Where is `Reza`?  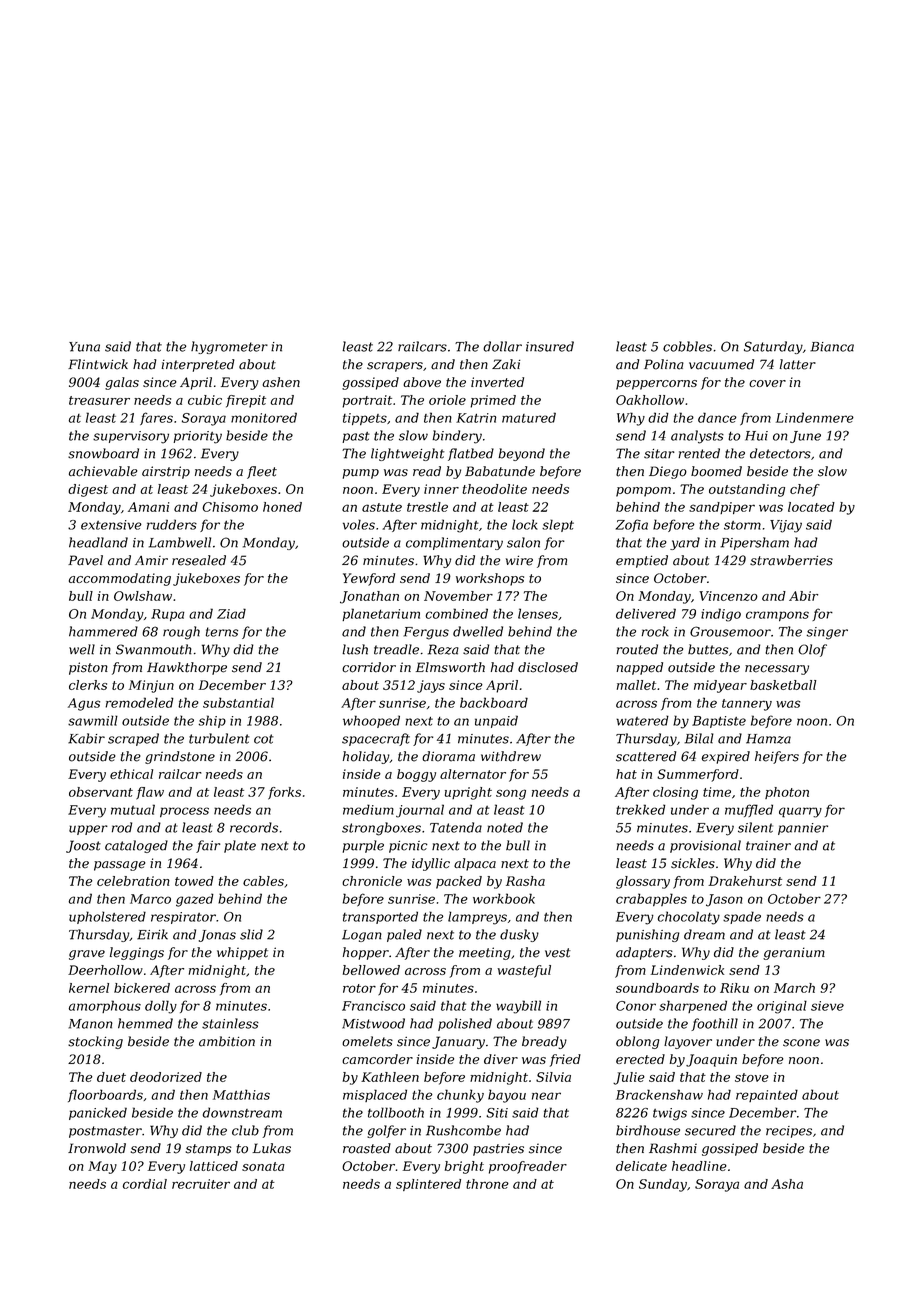 Reza is located at coordinates (443, 649).
